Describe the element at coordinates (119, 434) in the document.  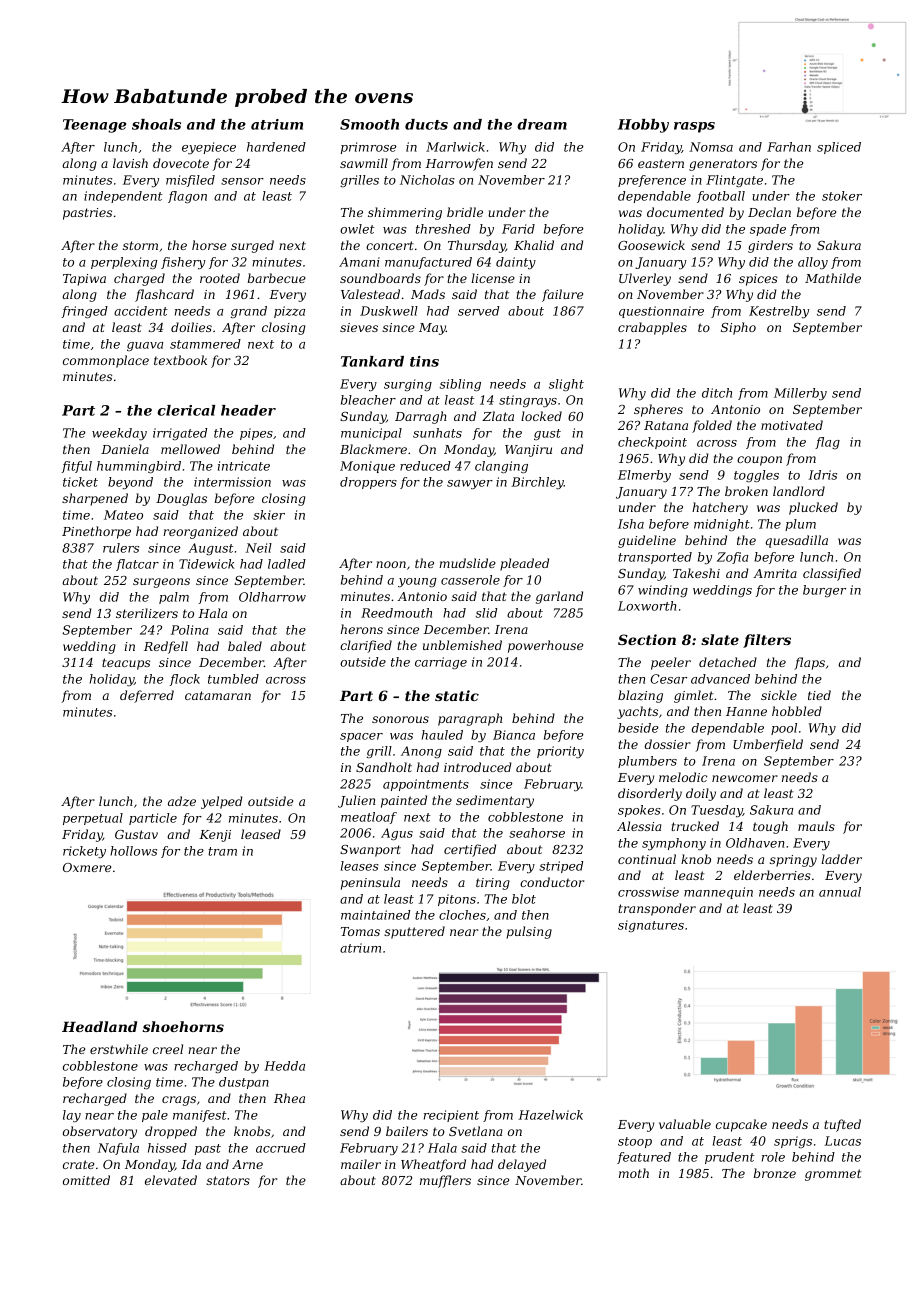
I see `weekday` at that location.
